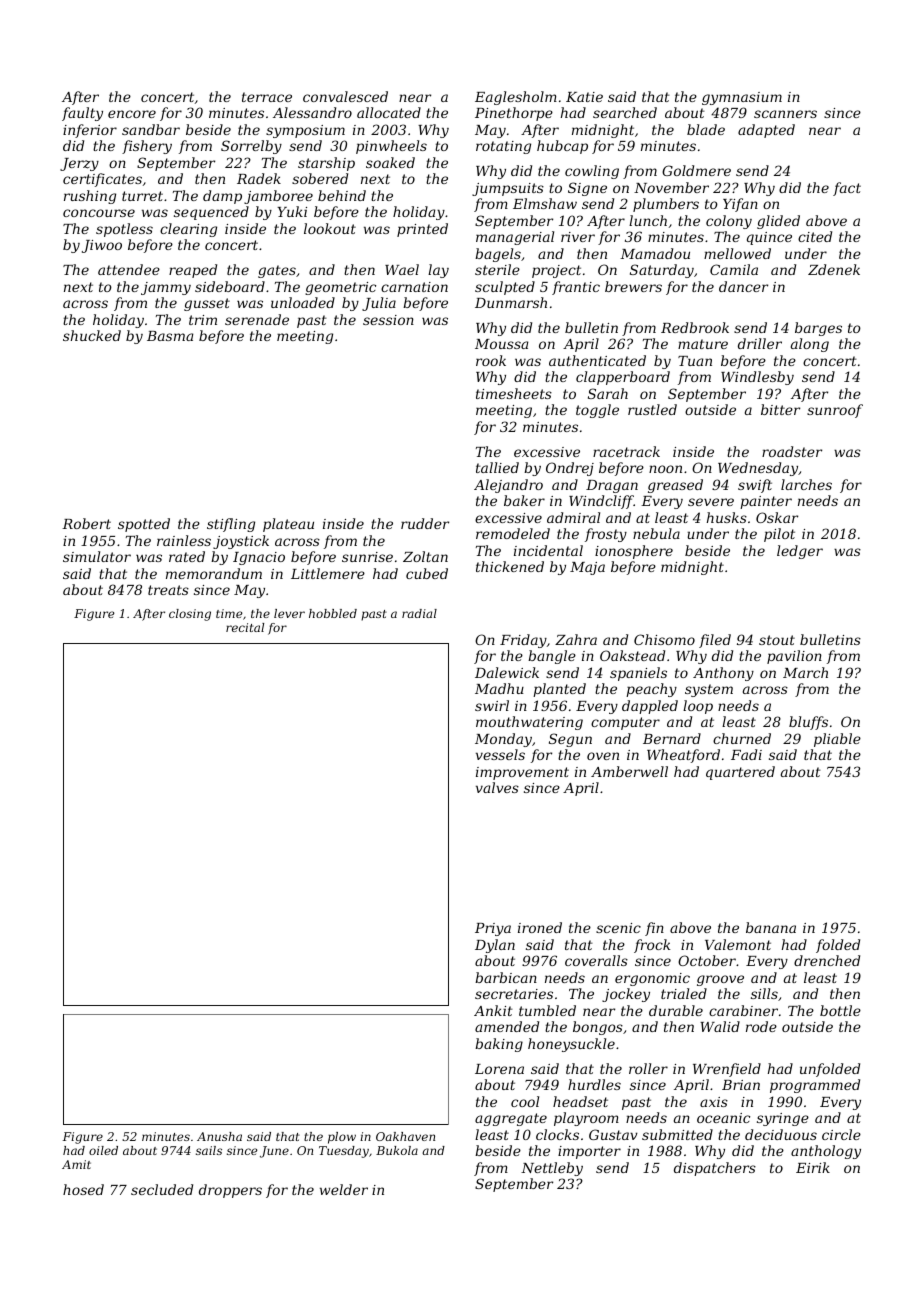 The height and width of the screenshot is (1308, 924). What do you see at coordinates (742, 98) in the screenshot?
I see `gymnasium` at bounding box center [742, 98].
